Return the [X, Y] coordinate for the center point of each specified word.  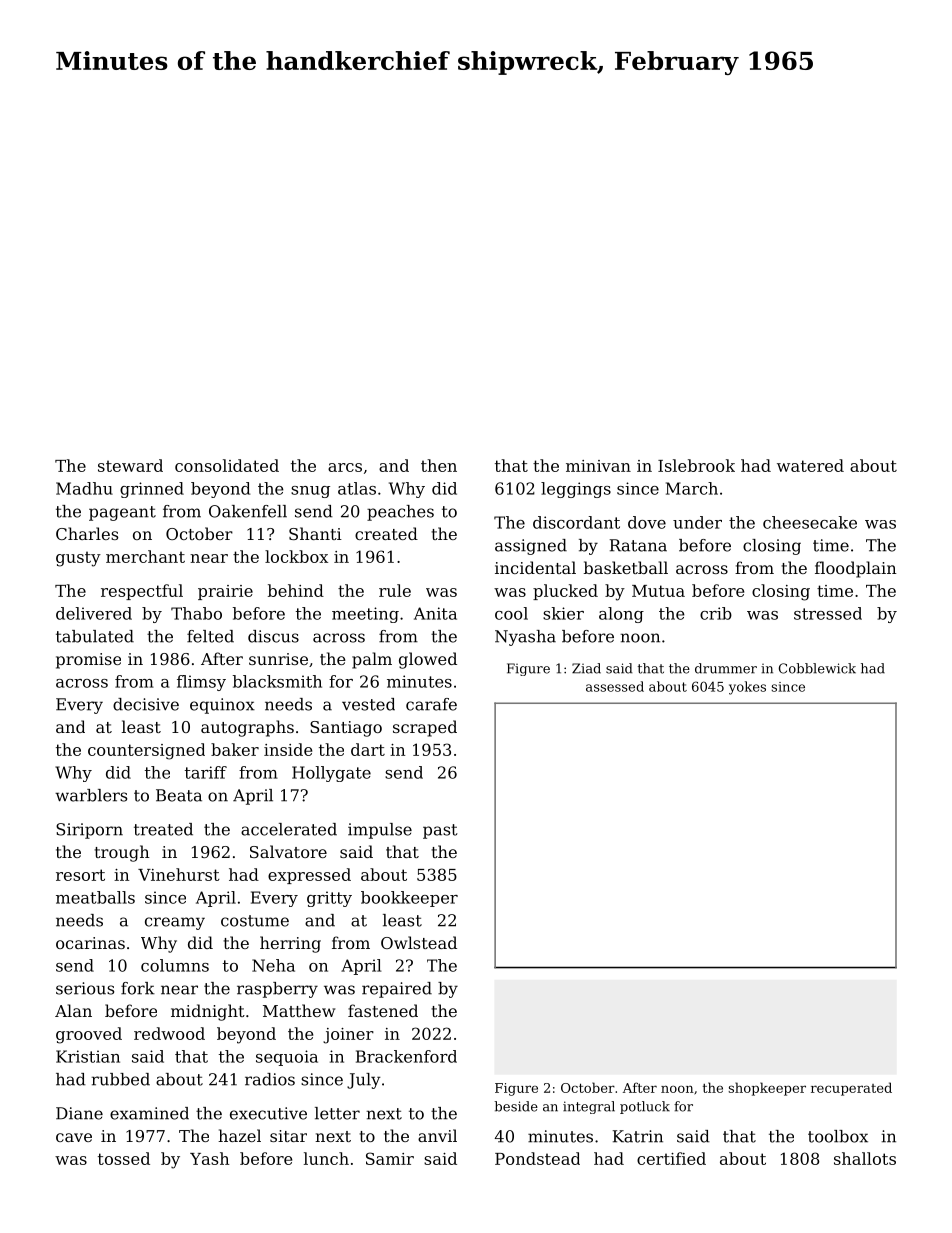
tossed [124, 1158]
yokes [747, 688]
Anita [435, 613]
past [440, 831]
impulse [380, 831]
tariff [206, 772]
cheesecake [810, 522]
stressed [828, 613]
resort [80, 875]
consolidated [227, 465]
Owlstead [419, 942]
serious [85, 988]
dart [368, 749]
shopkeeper [767, 1089]
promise [88, 661]
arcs [345, 467]
